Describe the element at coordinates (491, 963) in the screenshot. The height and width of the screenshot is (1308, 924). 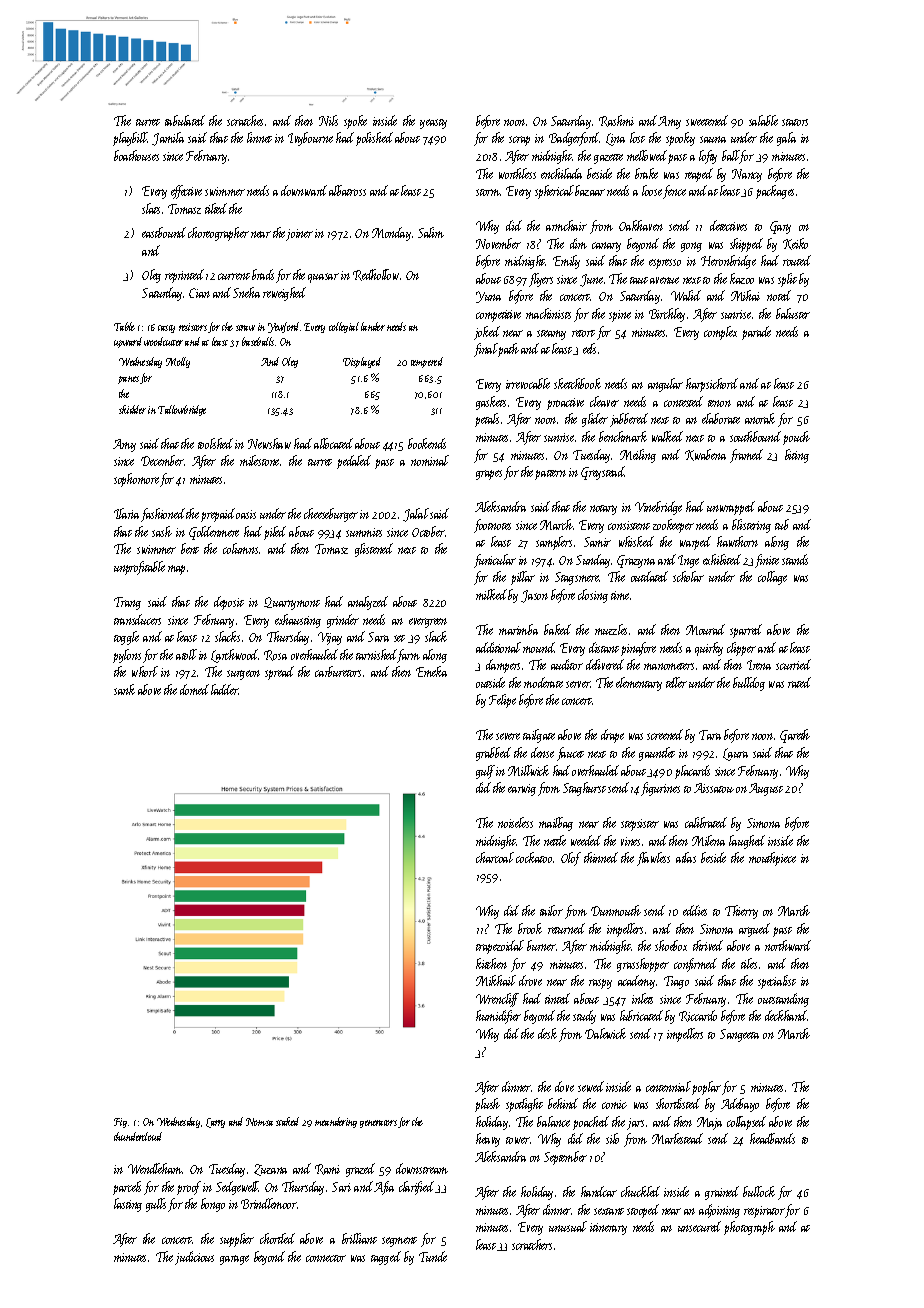
I see `kitchen` at that location.
